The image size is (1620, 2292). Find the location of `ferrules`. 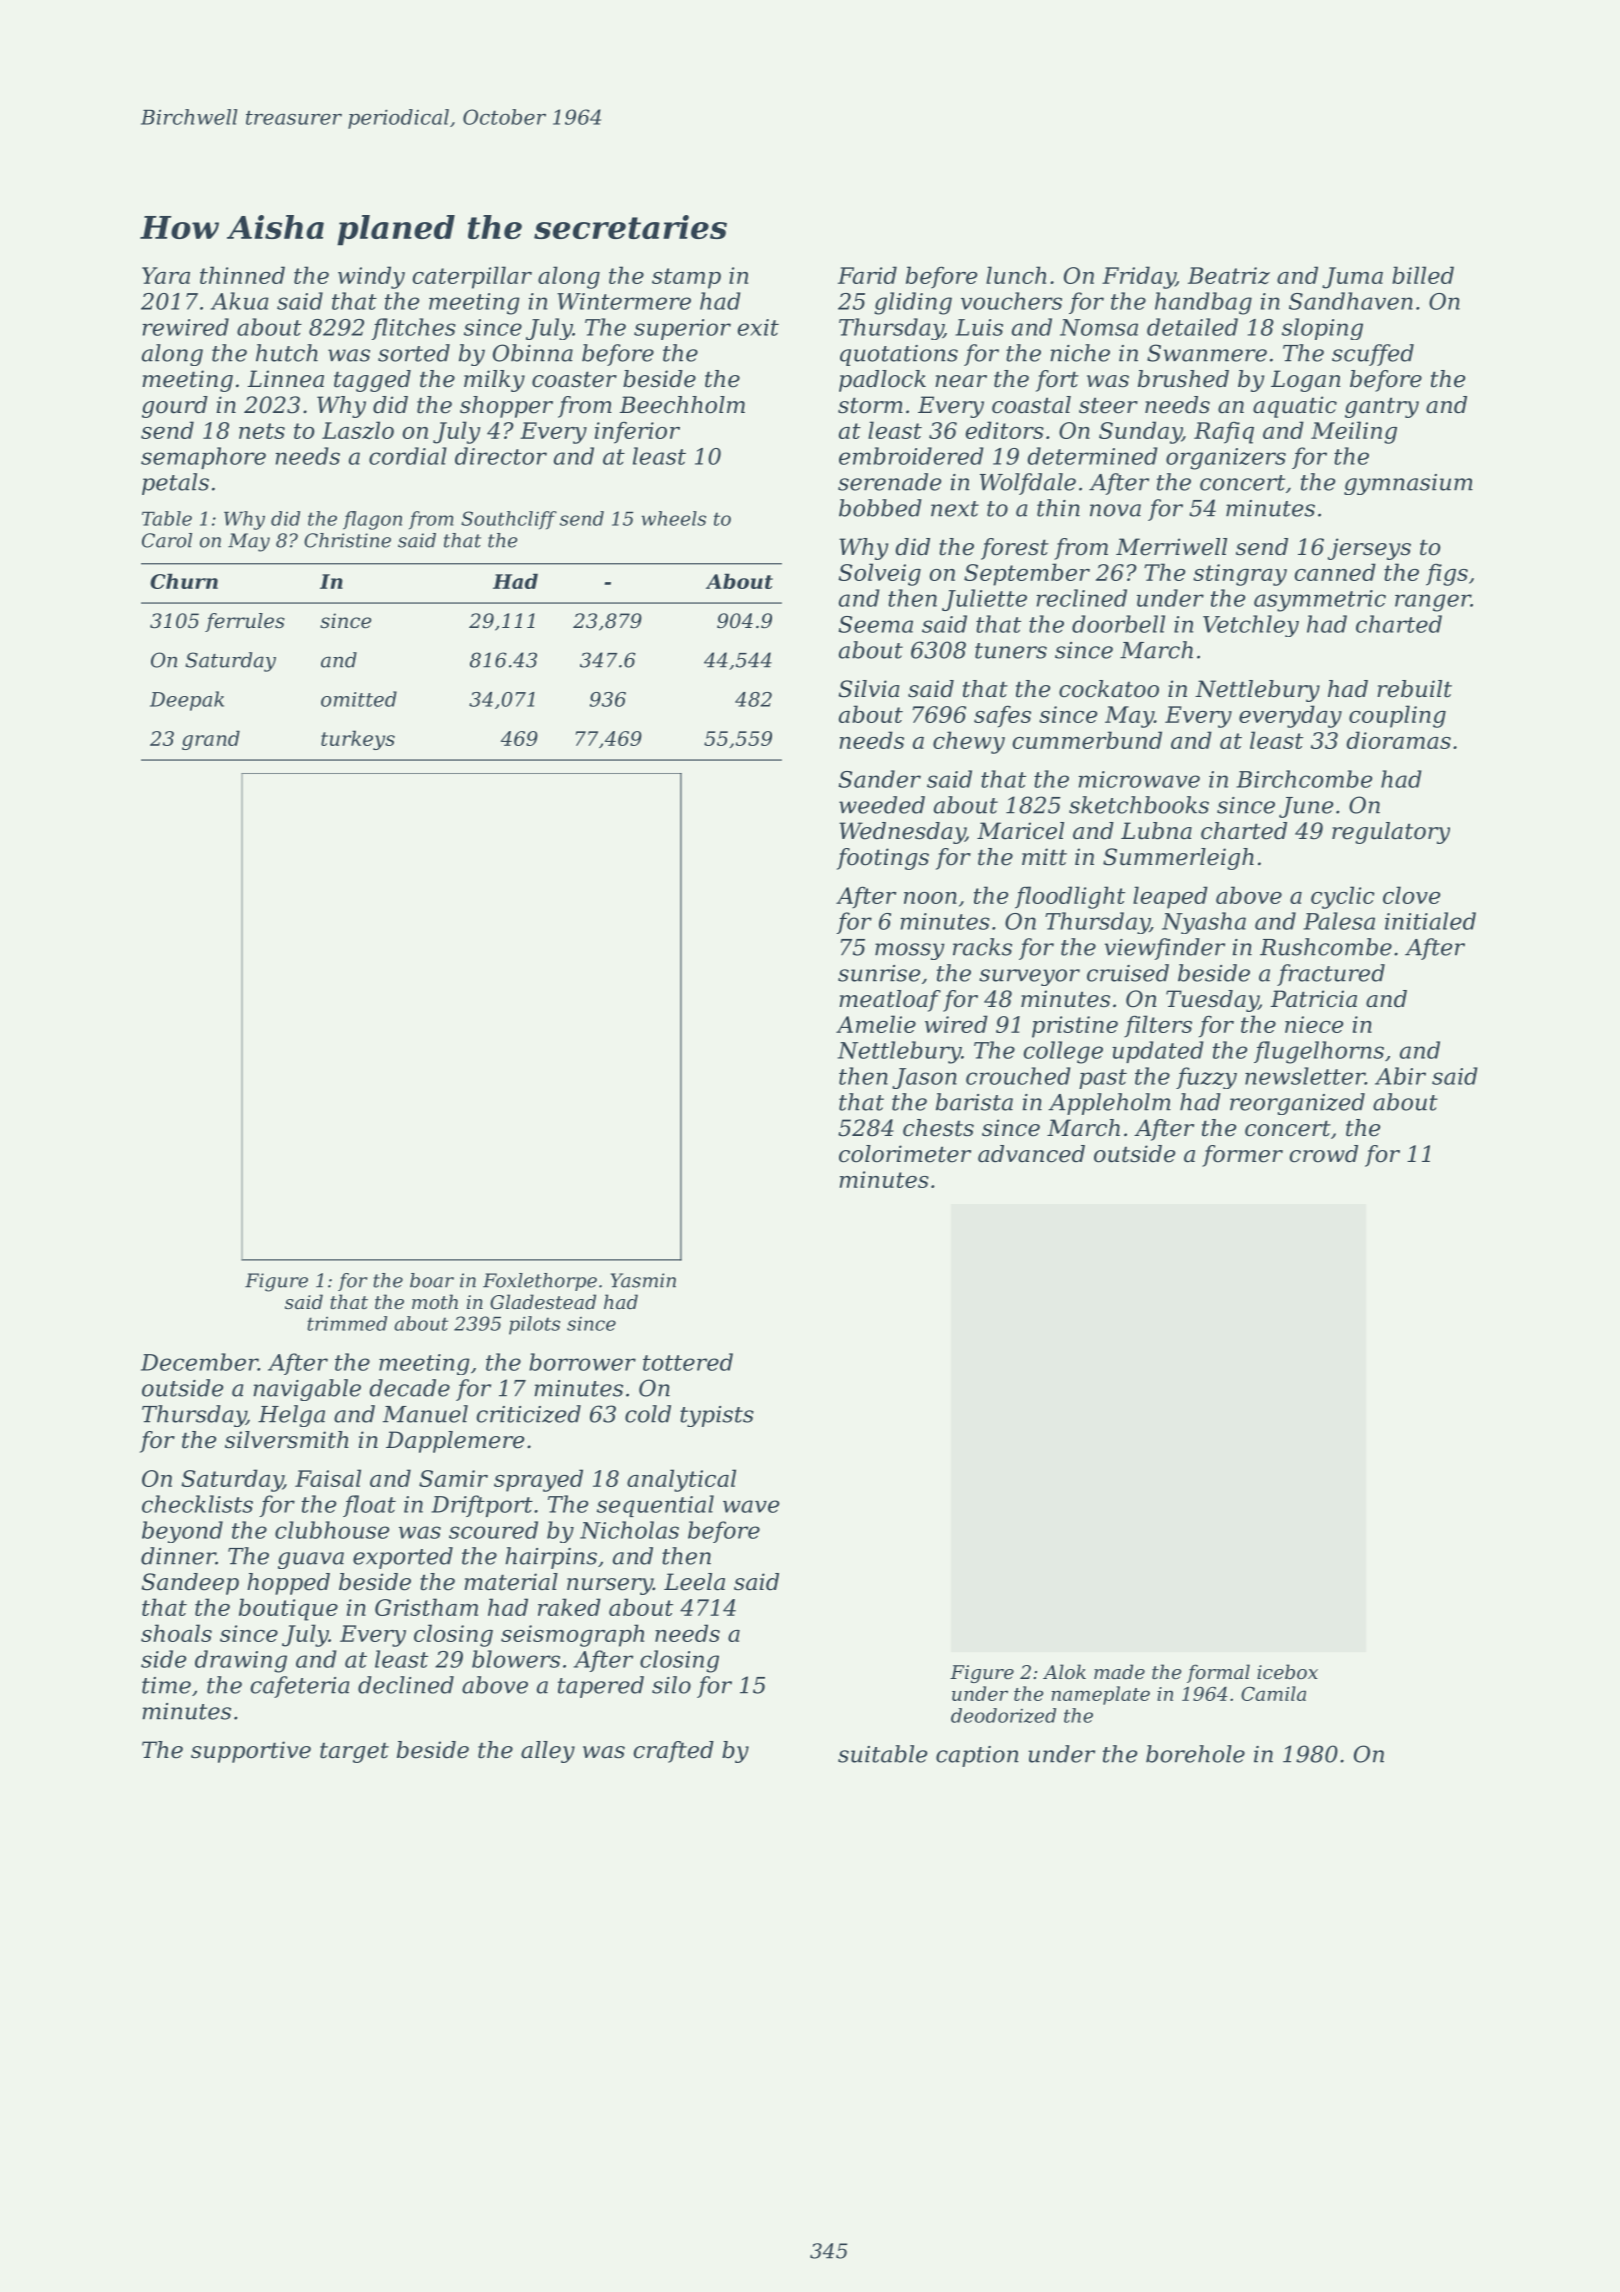

ferrules is located at coordinates (245, 622).
